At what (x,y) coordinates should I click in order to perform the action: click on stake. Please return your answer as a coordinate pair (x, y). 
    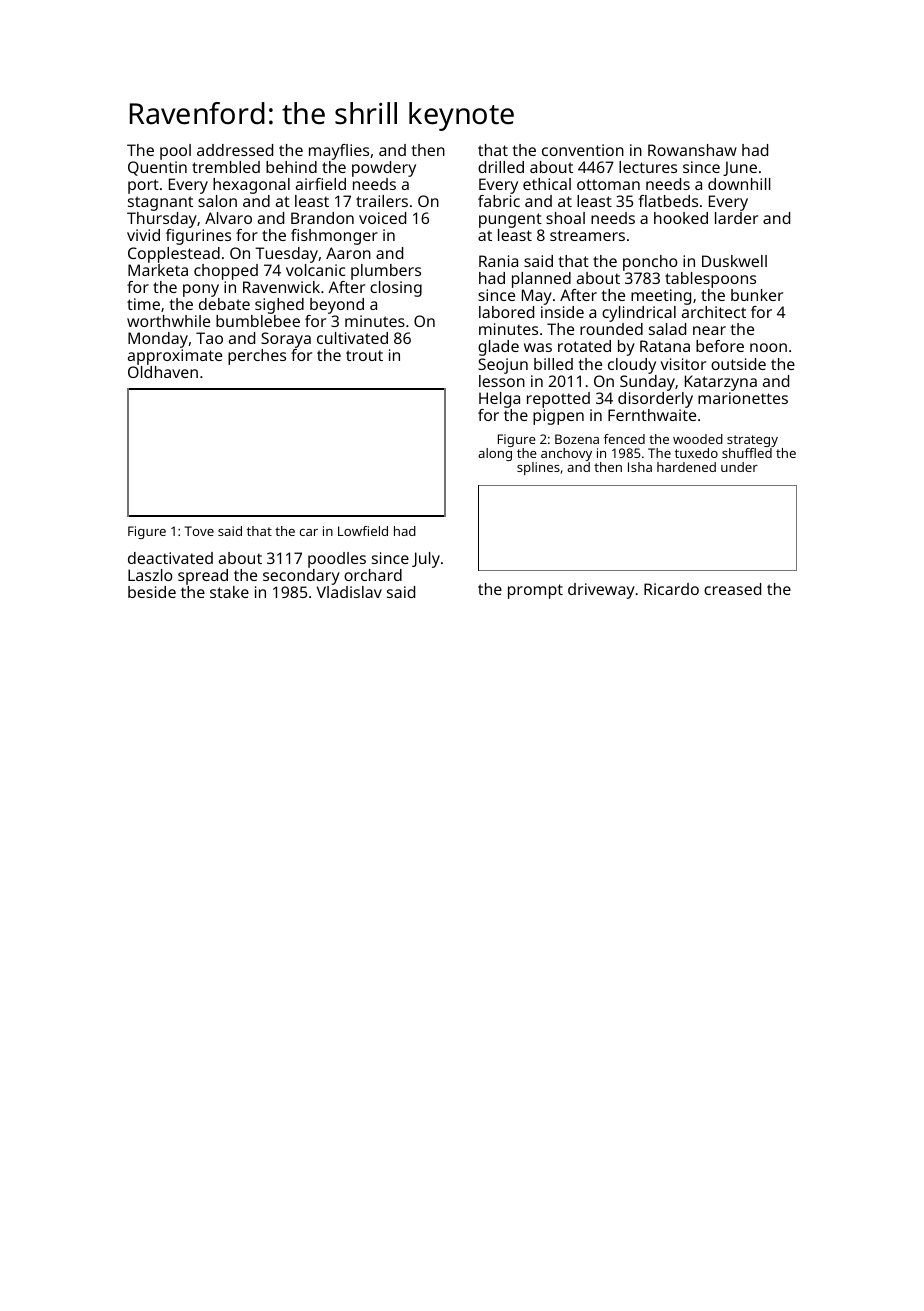
    Looking at the image, I should click on (229, 592).
